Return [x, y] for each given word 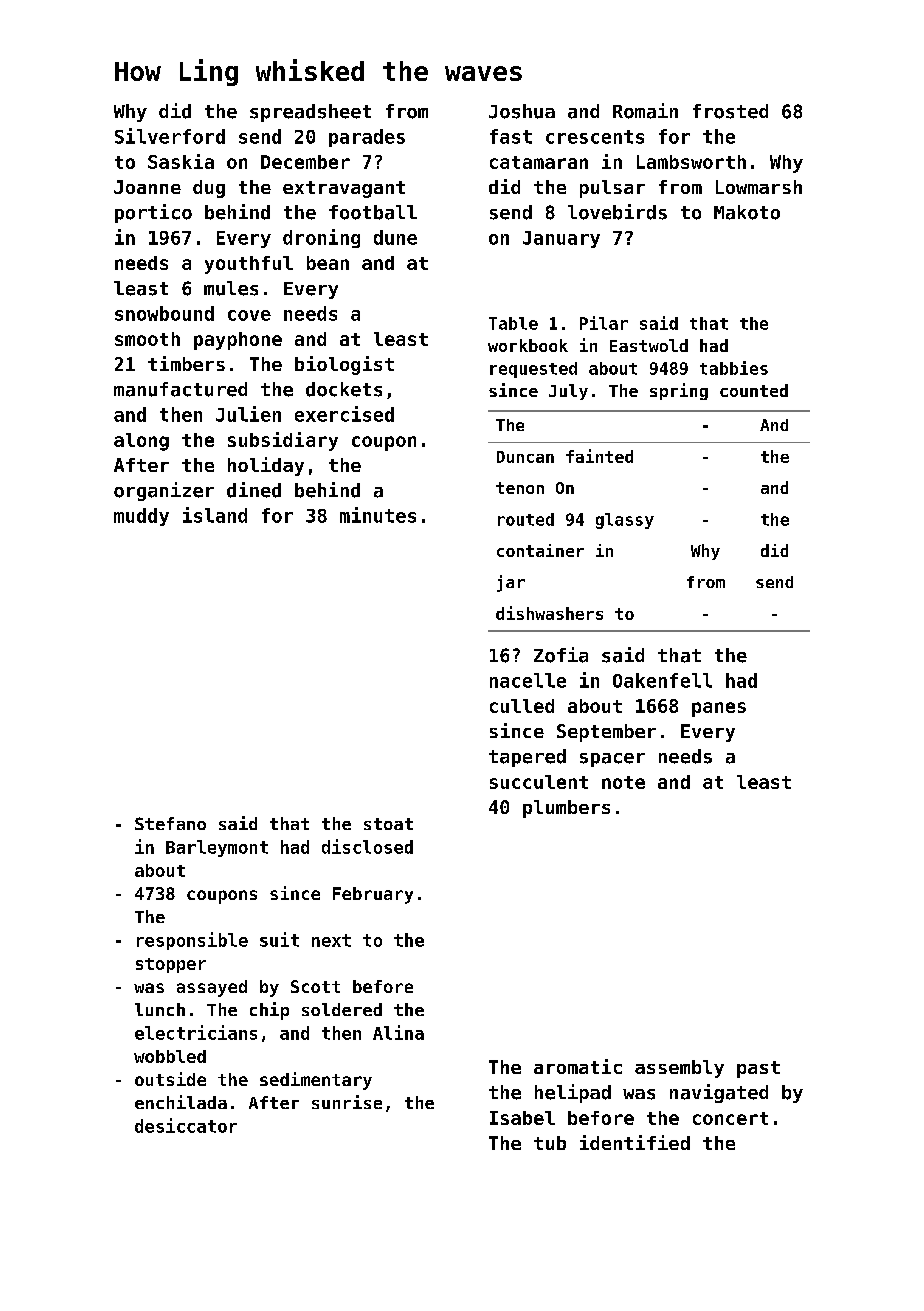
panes [719, 709]
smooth [147, 339]
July [568, 392]
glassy [625, 521]
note [623, 782]
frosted [730, 111]
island [215, 515]
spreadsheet [310, 113]
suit [279, 939]
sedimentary [316, 1081]
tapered [527, 758]
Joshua [522, 111]
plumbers [566, 809]
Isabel [522, 1118]
